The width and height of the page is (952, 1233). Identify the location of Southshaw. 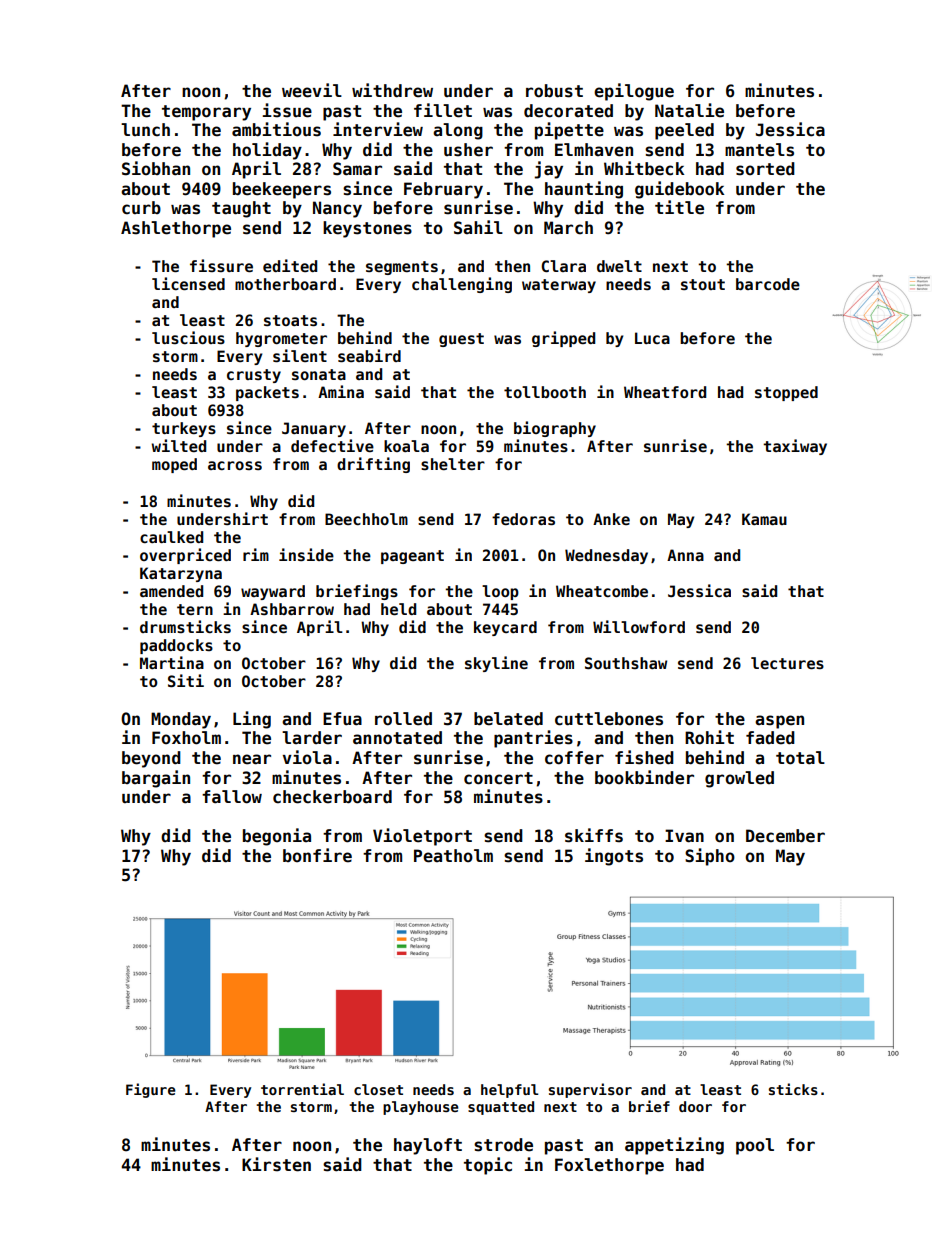
(626, 663).
